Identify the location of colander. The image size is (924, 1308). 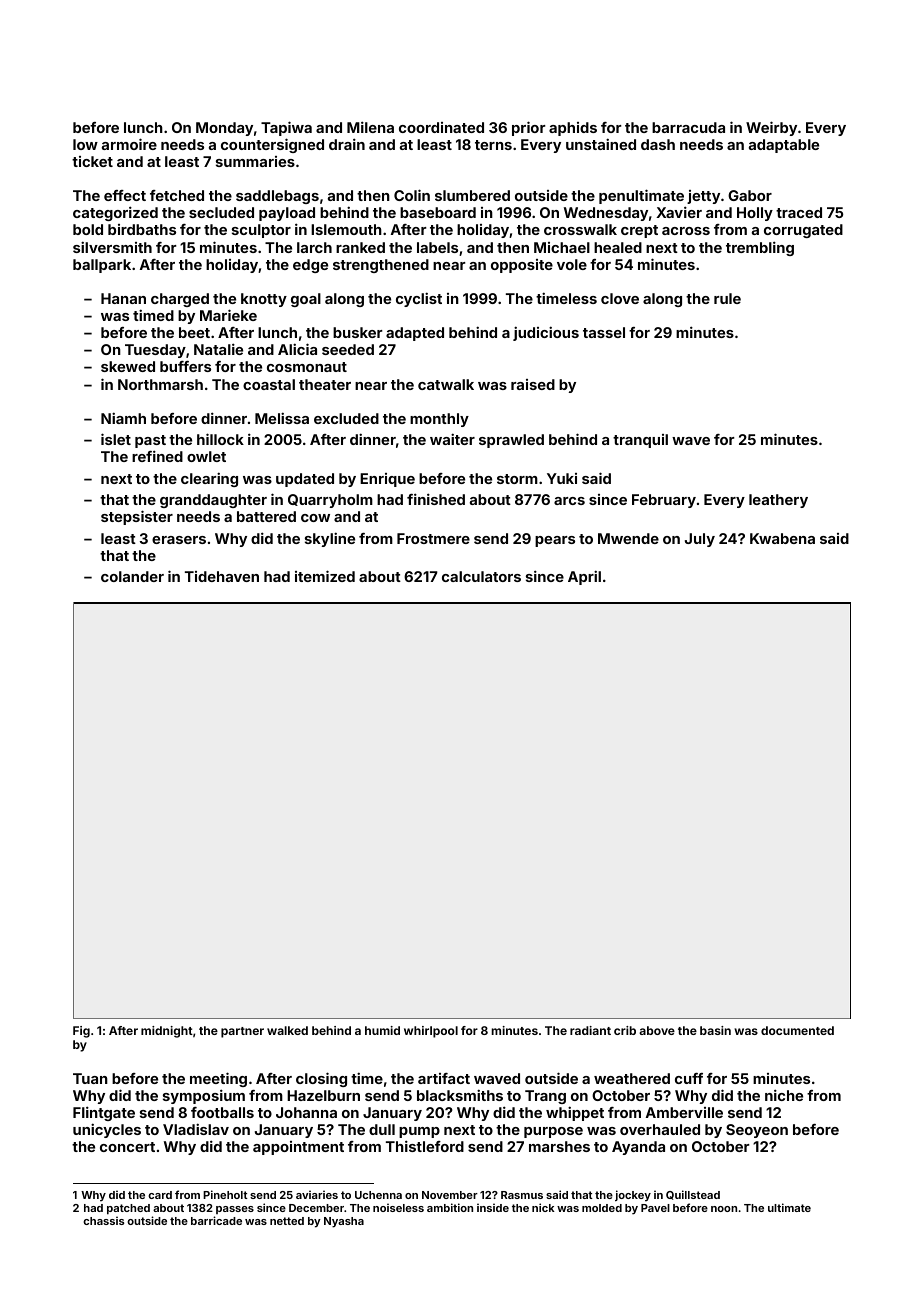
(132, 576).
